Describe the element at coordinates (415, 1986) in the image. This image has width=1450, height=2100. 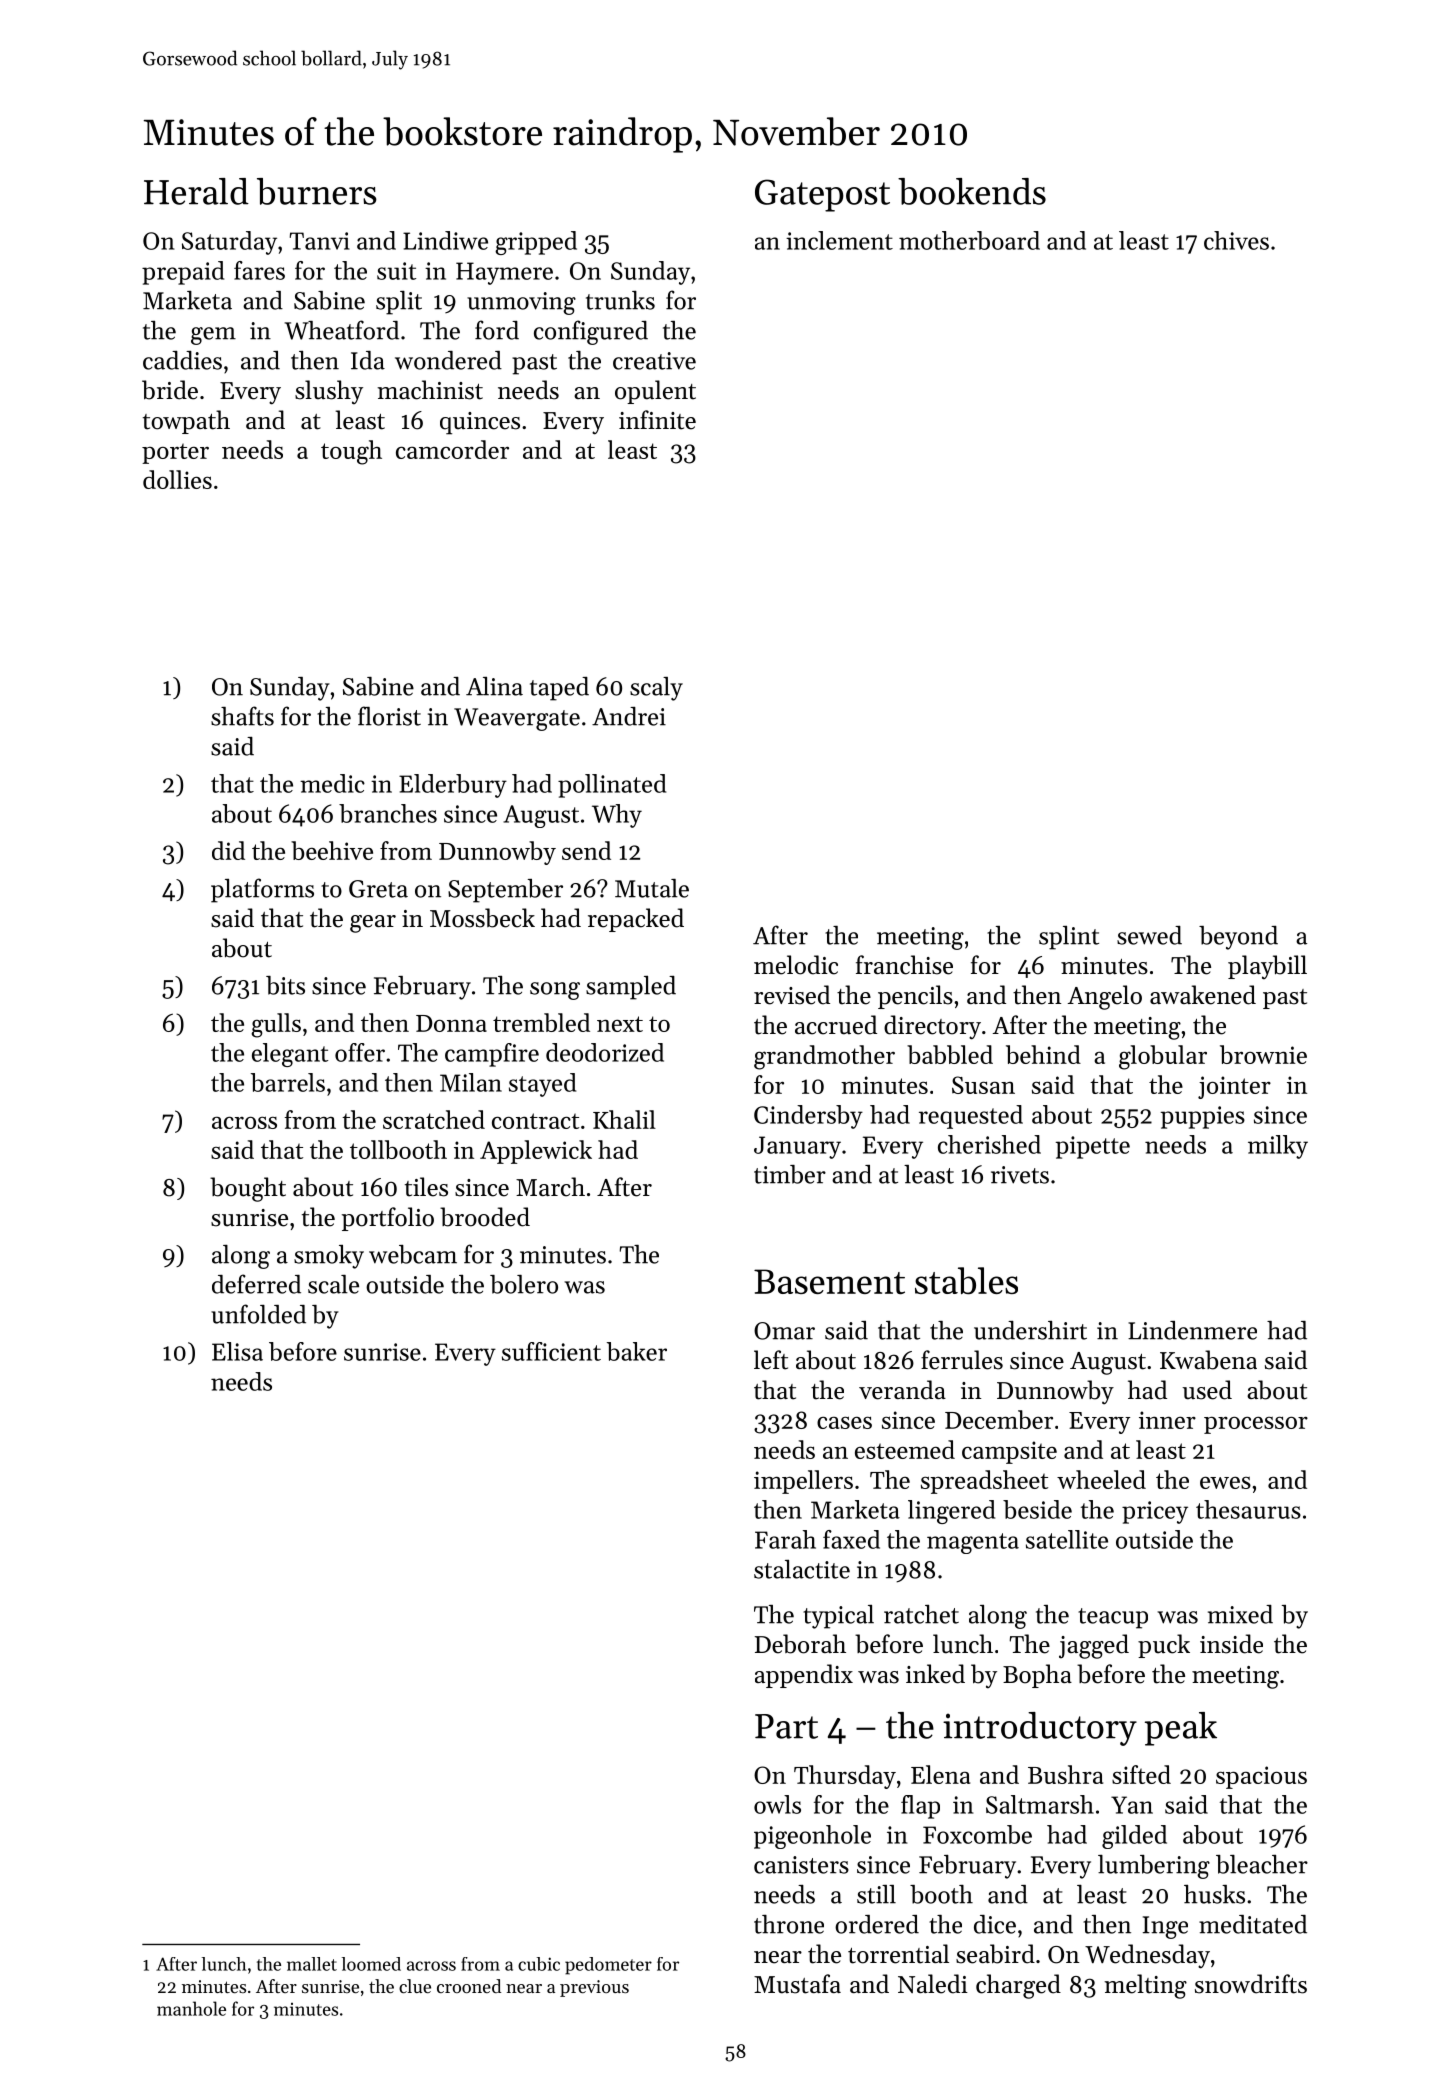
I see `clue` at that location.
